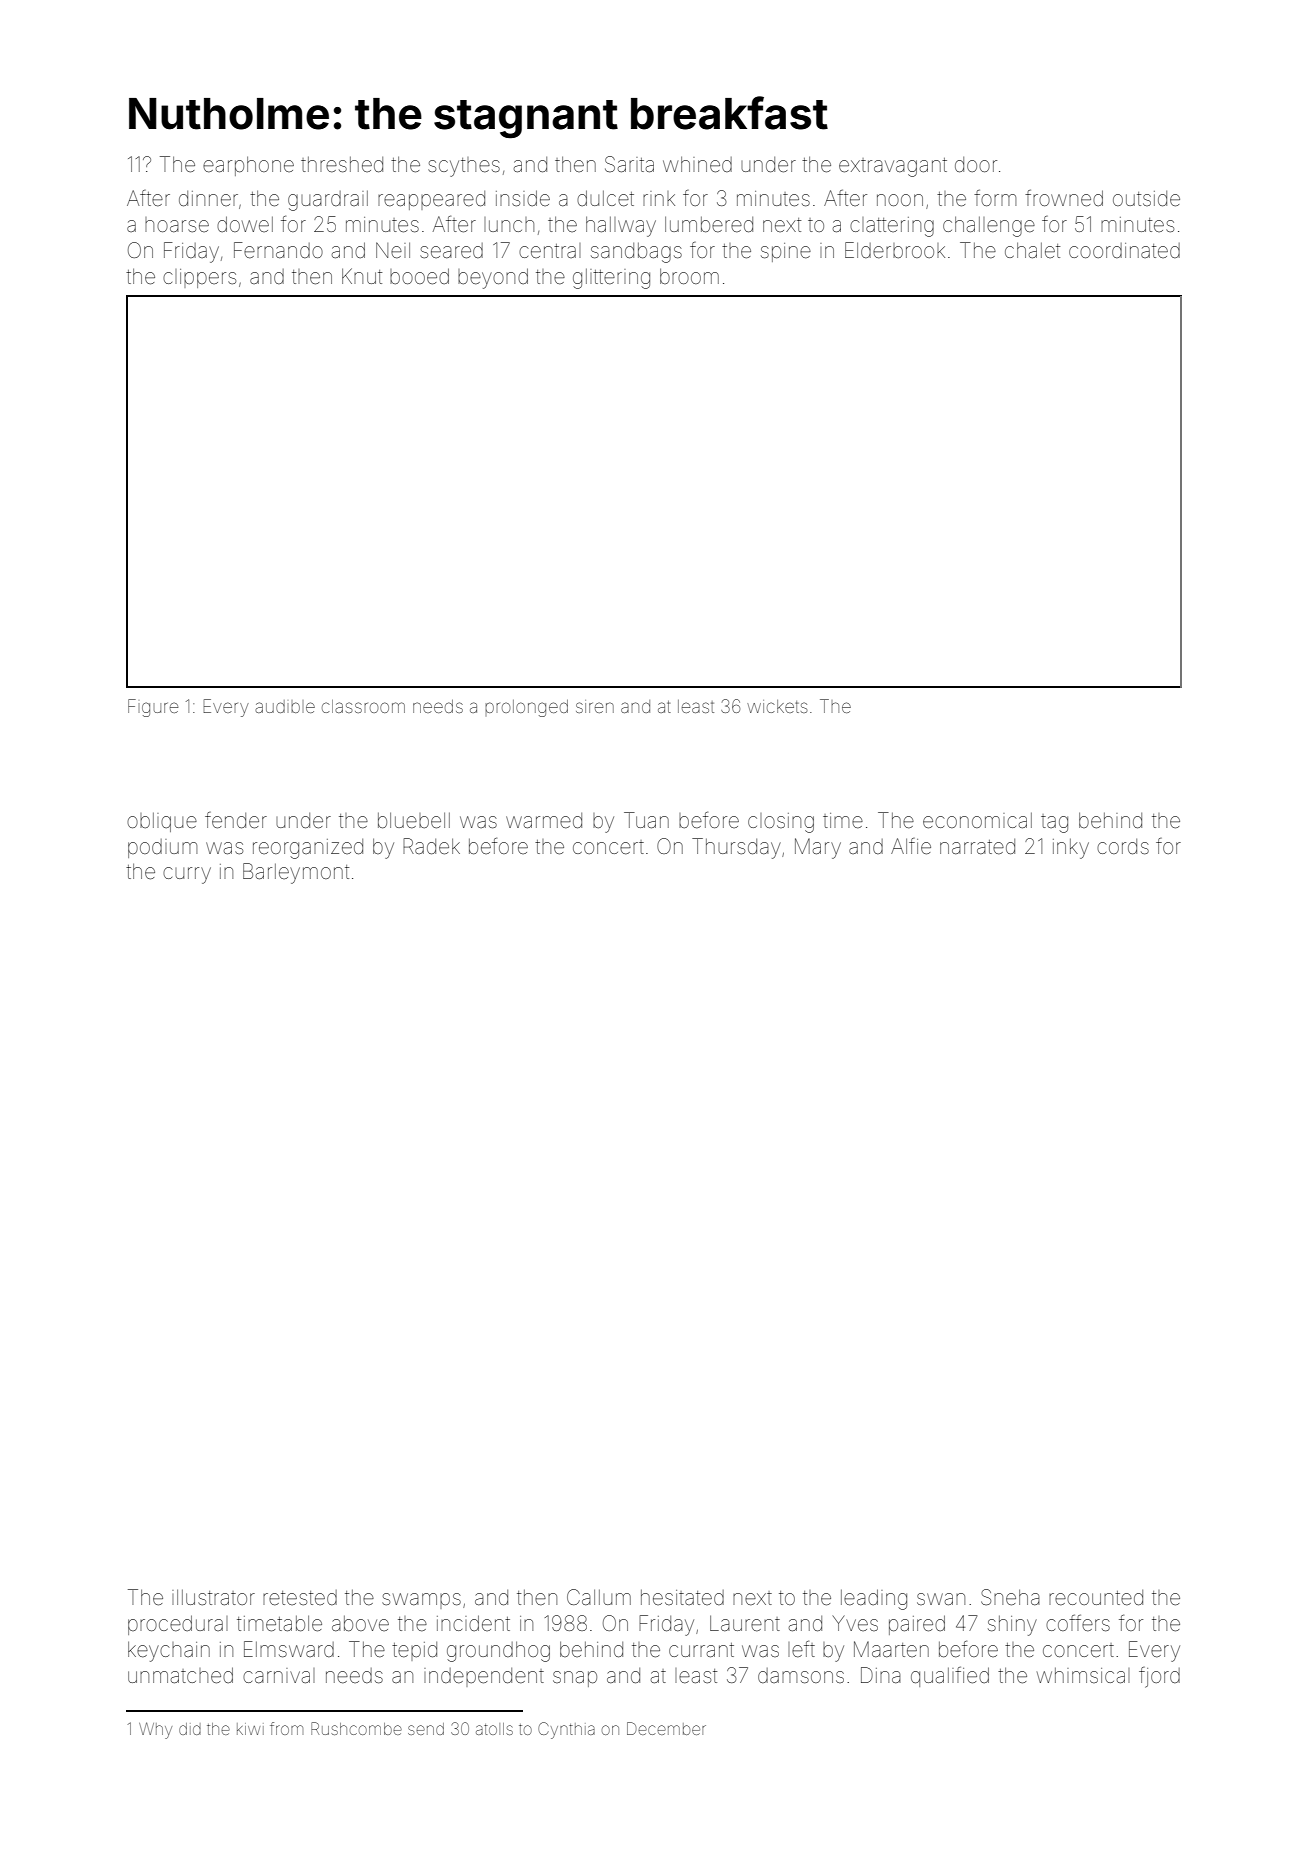 The image size is (1308, 1849). I want to click on recounted, so click(1096, 1597).
